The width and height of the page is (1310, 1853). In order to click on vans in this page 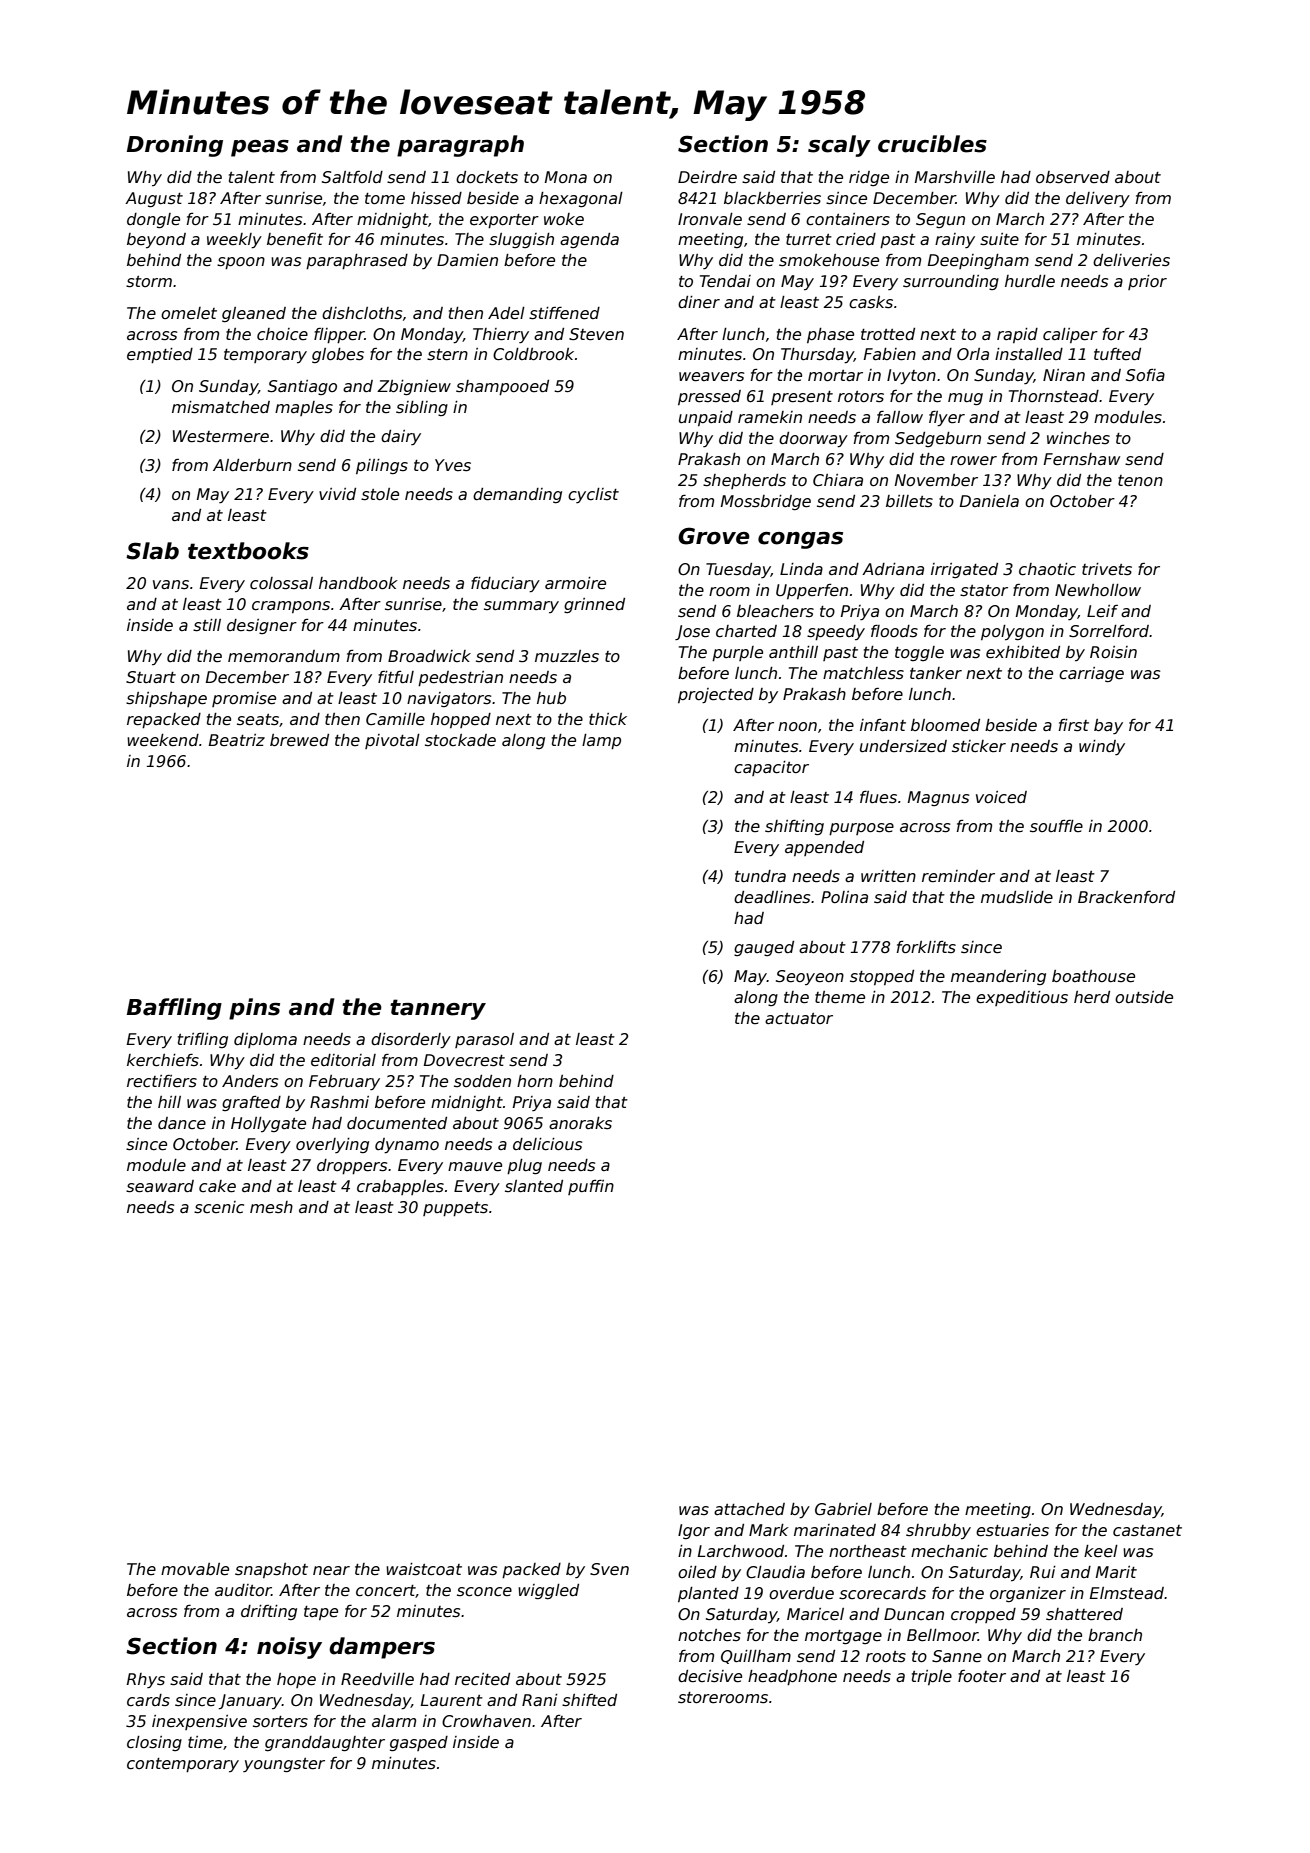, I will do `click(171, 585)`.
